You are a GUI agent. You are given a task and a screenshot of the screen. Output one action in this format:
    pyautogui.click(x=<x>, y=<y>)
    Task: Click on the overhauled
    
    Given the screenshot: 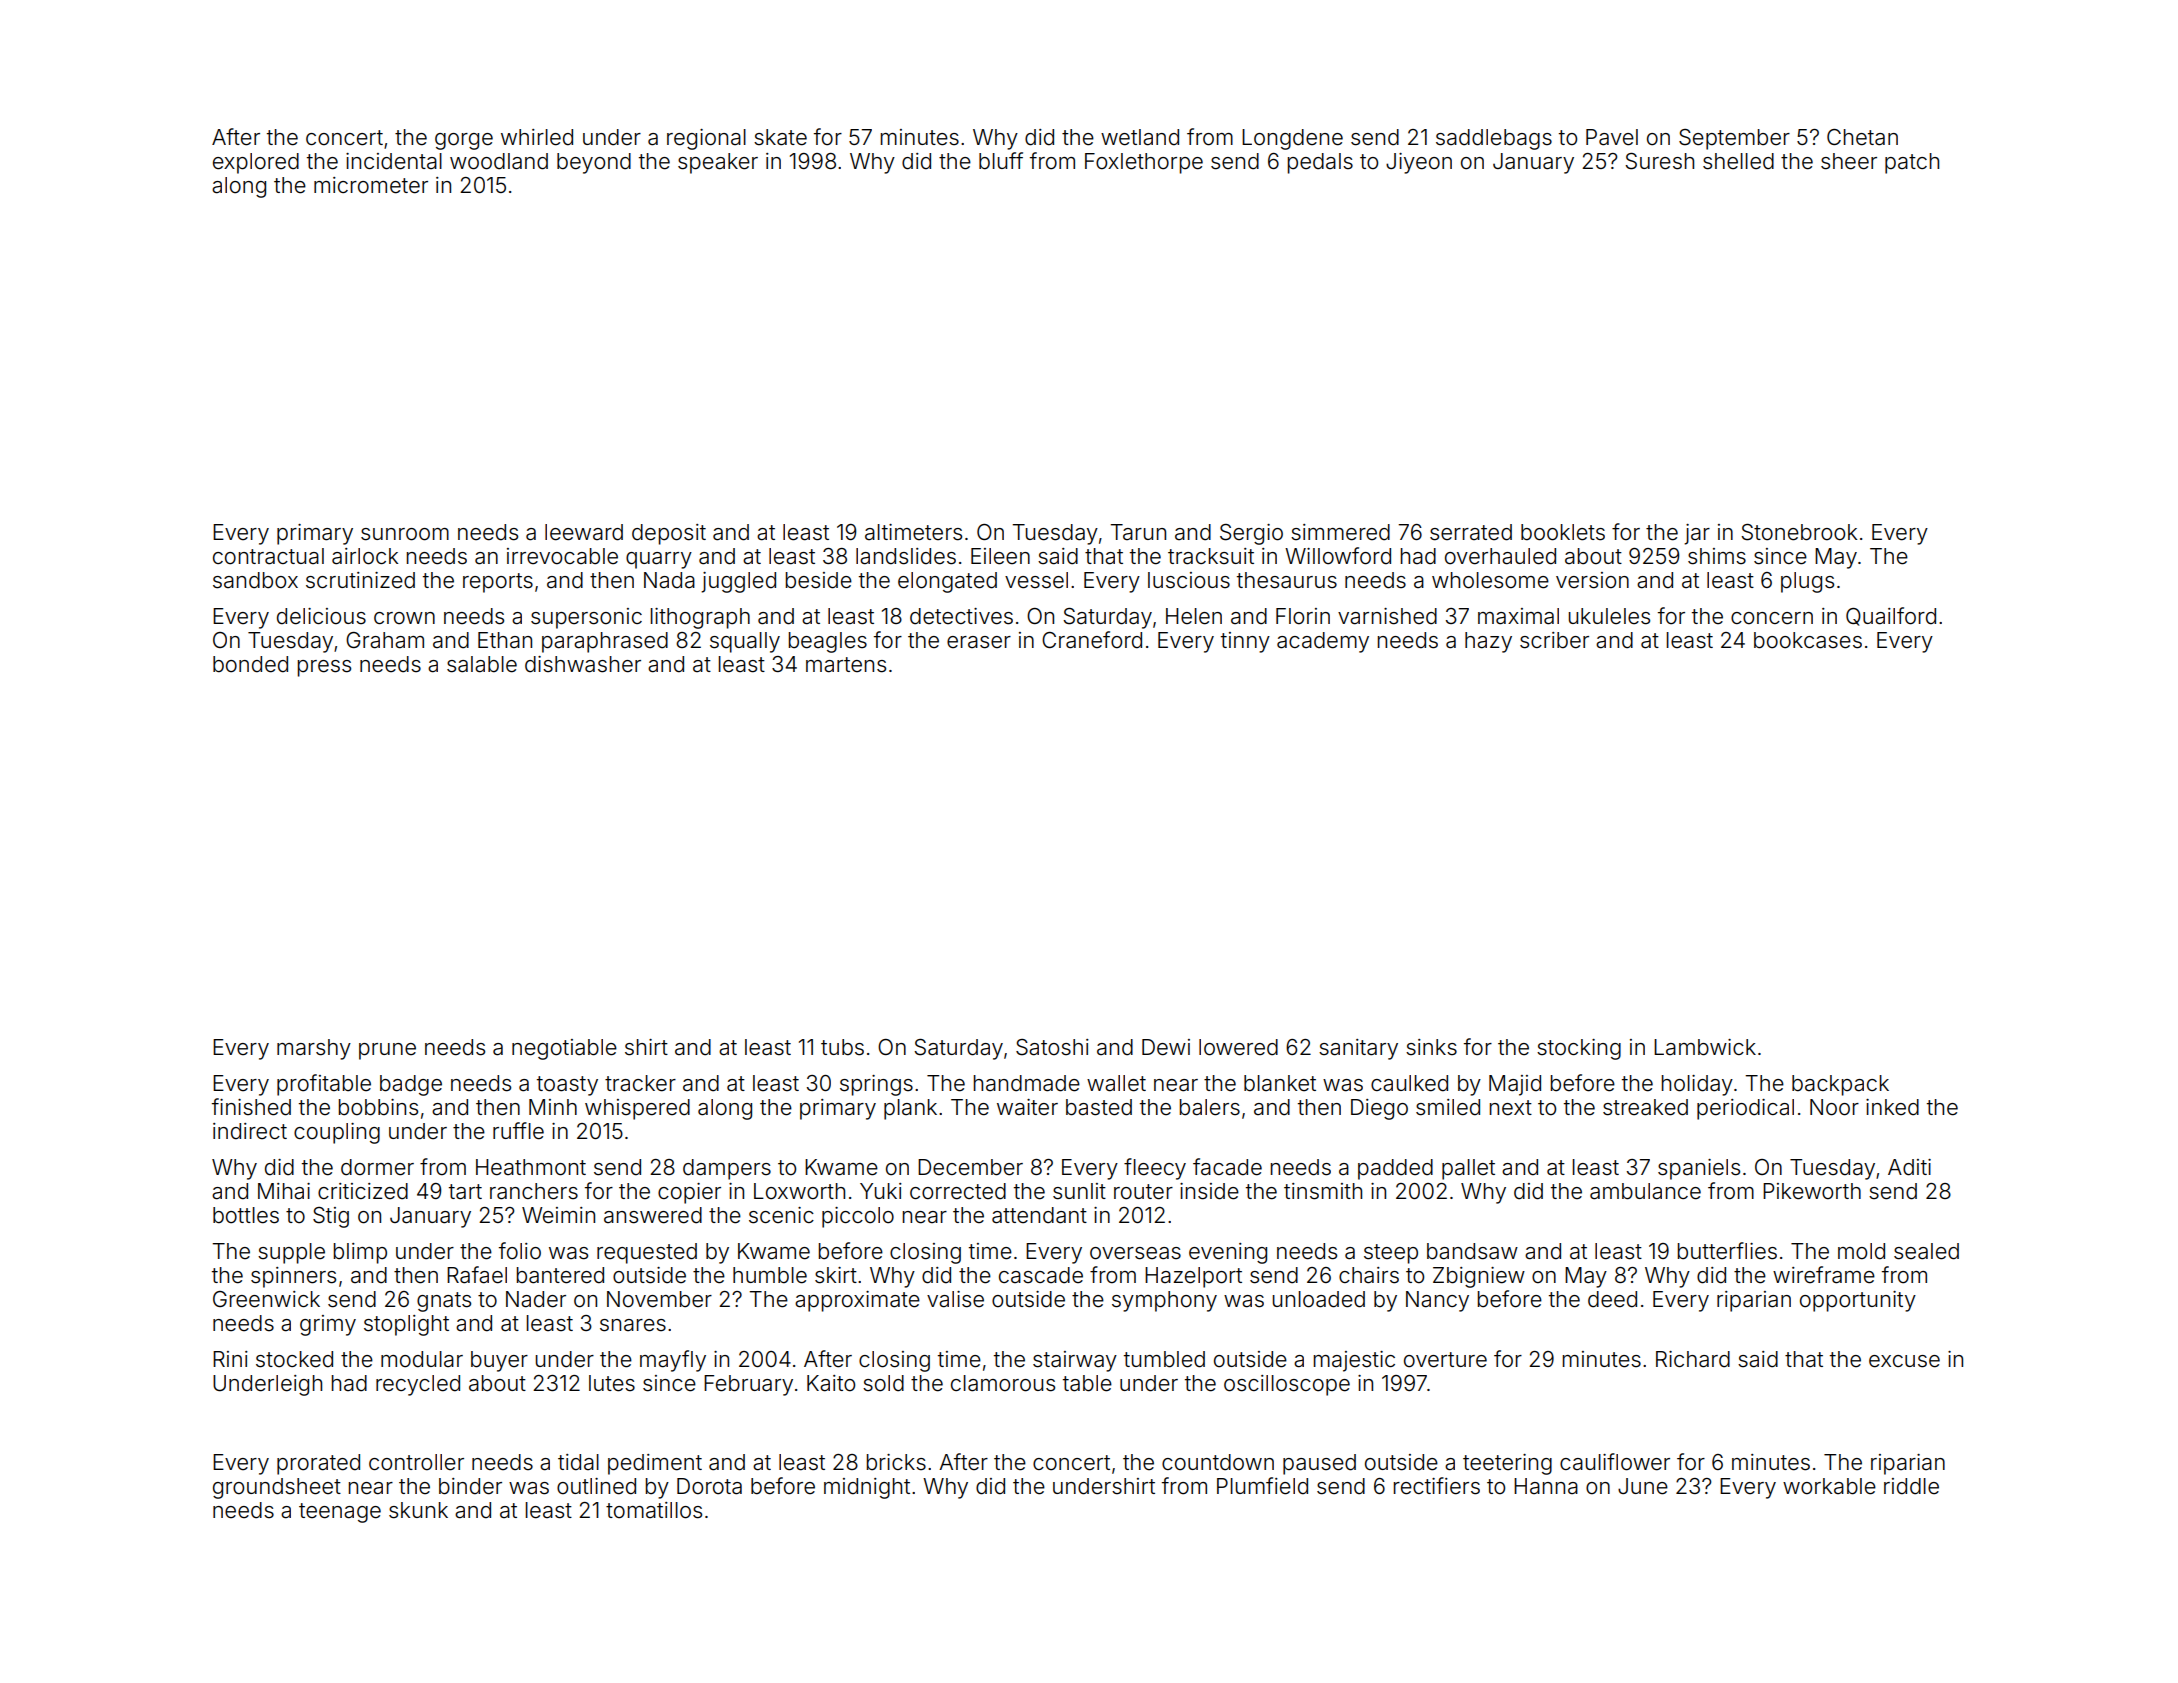 What is the action you would take?
    pyautogui.click(x=1500, y=556)
